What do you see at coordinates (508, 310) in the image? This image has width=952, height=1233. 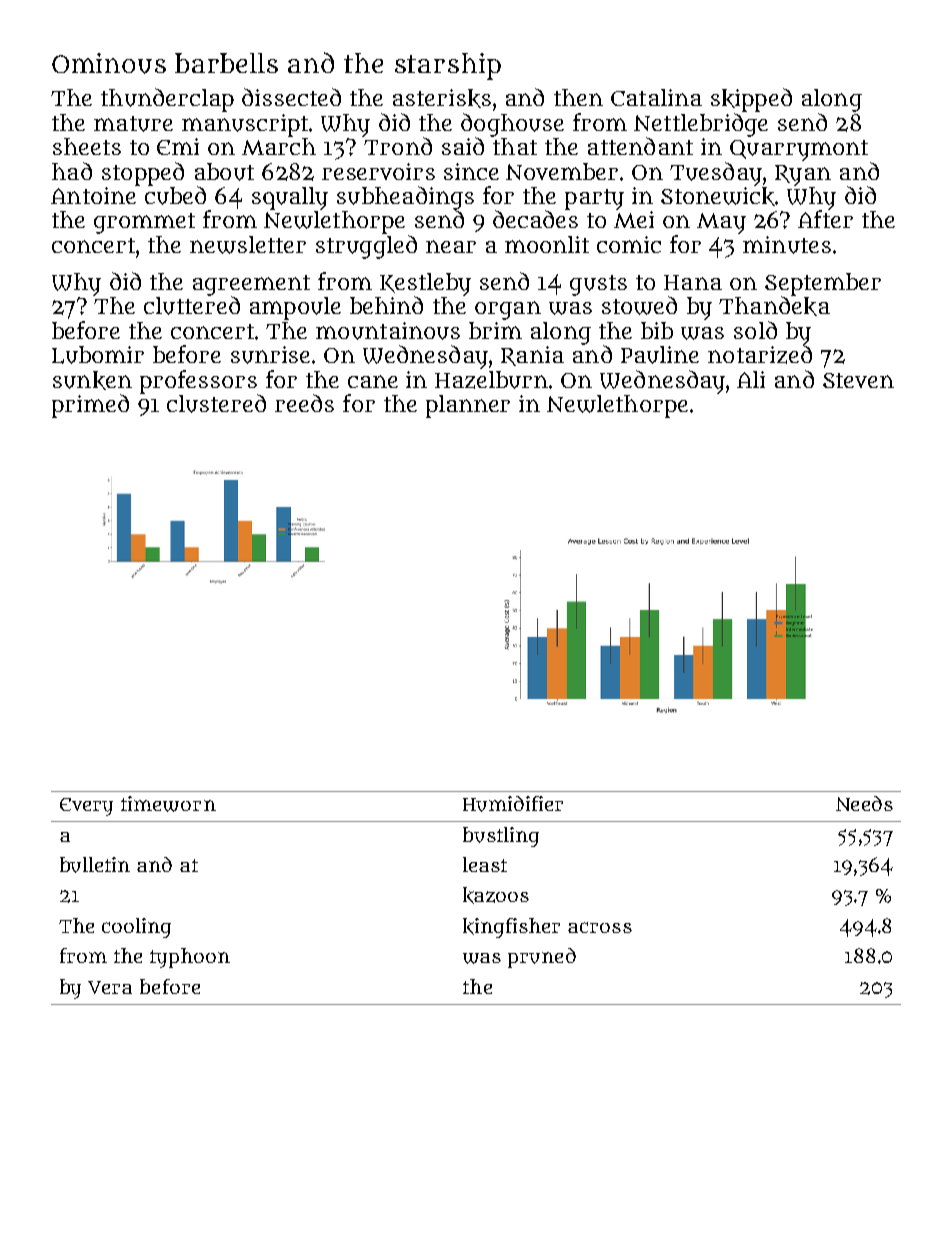 I see `organ` at bounding box center [508, 310].
